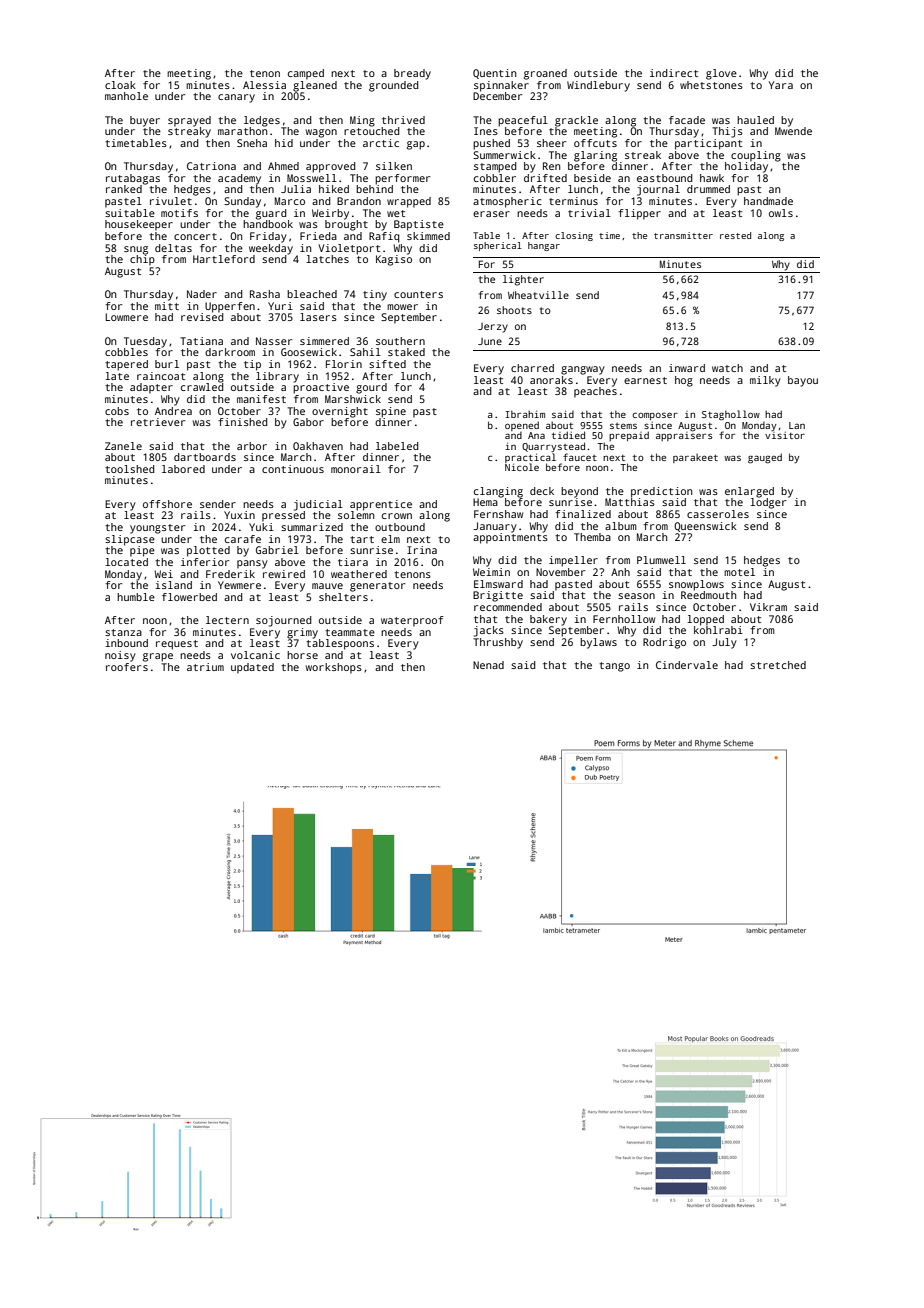  What do you see at coordinates (727, 368) in the document?
I see `watch` at bounding box center [727, 368].
